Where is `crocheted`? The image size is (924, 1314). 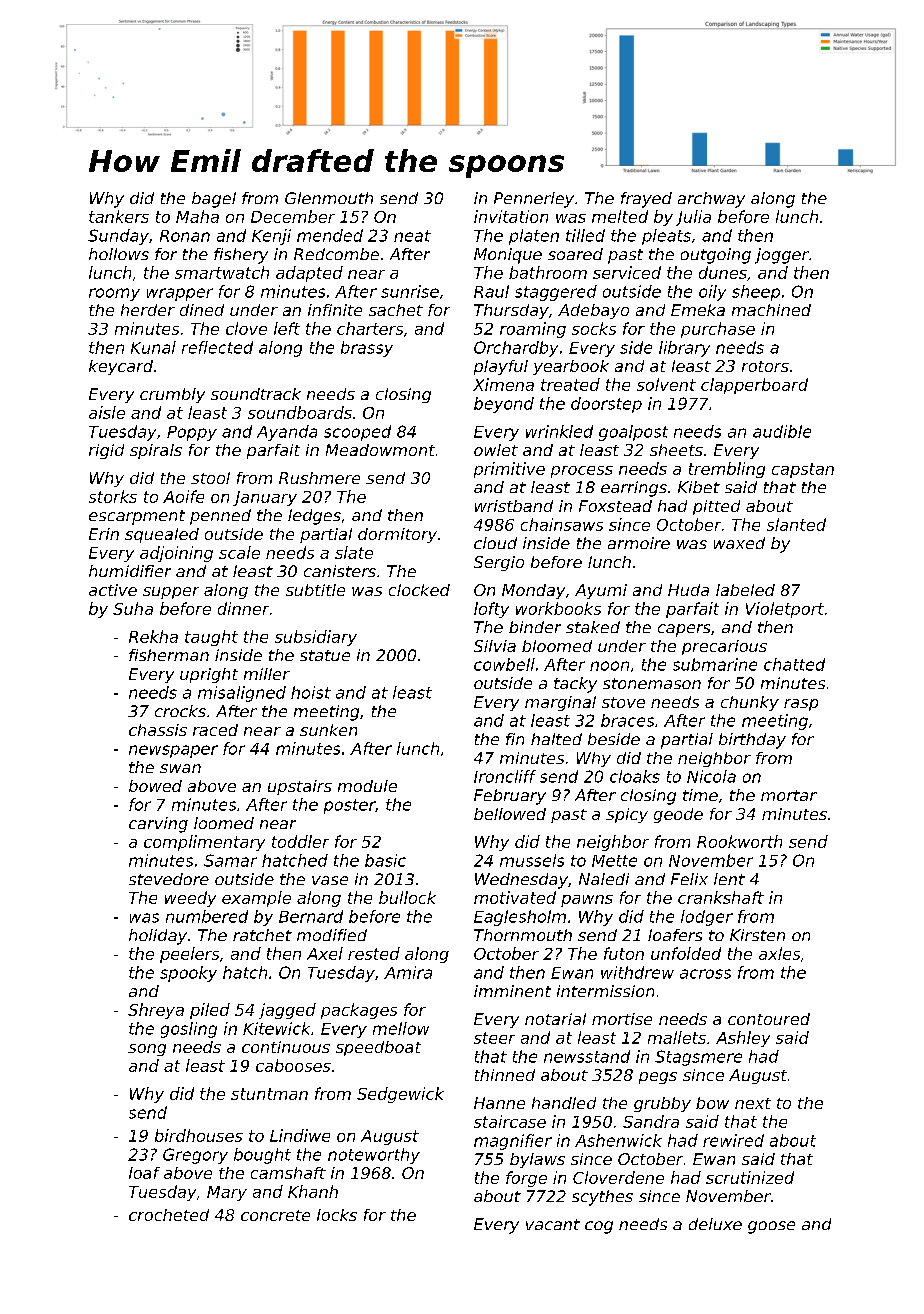 crocheted is located at coordinates (169, 1215).
